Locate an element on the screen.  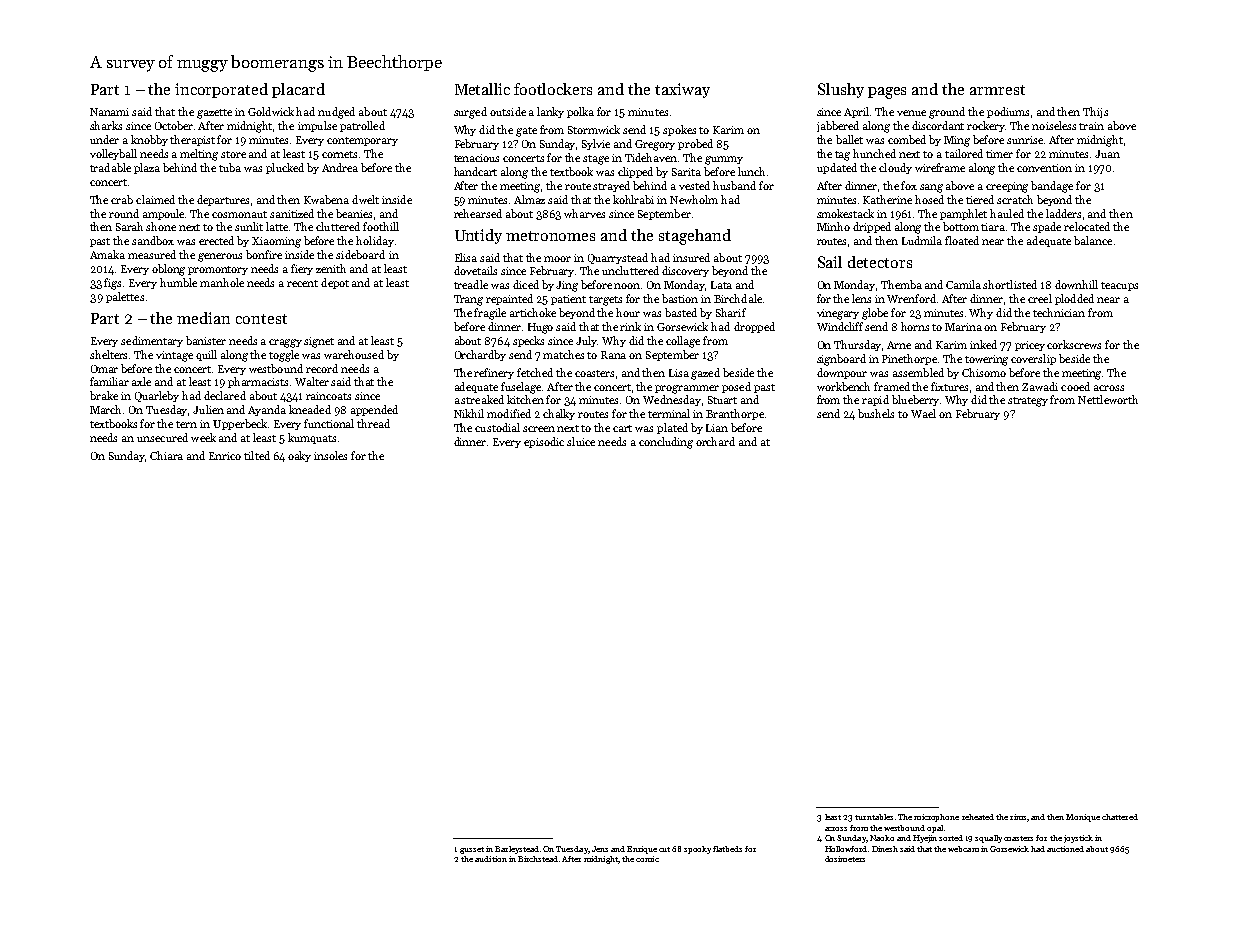
rims is located at coordinates (1018, 817).
